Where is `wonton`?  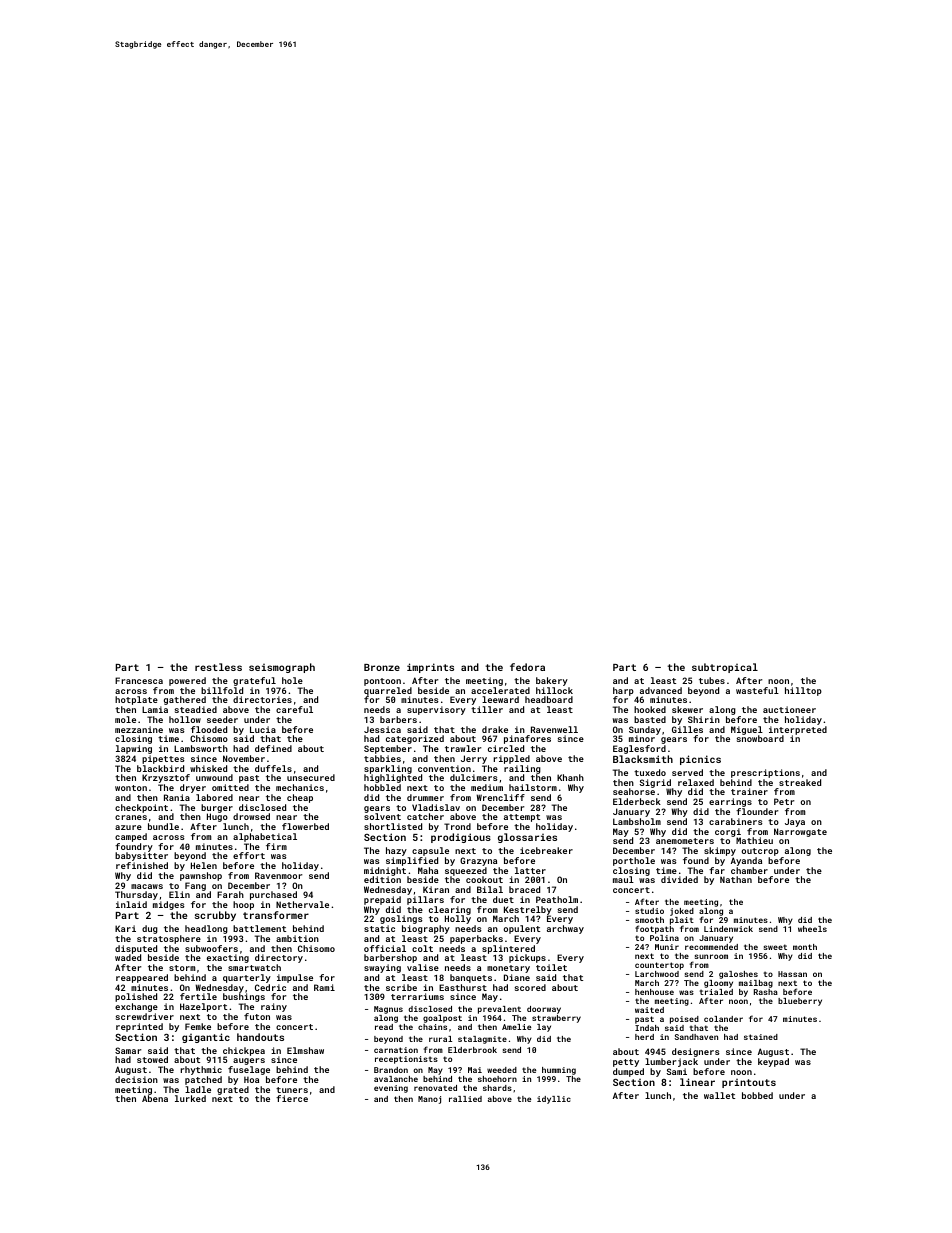 wonton is located at coordinates (131, 788).
